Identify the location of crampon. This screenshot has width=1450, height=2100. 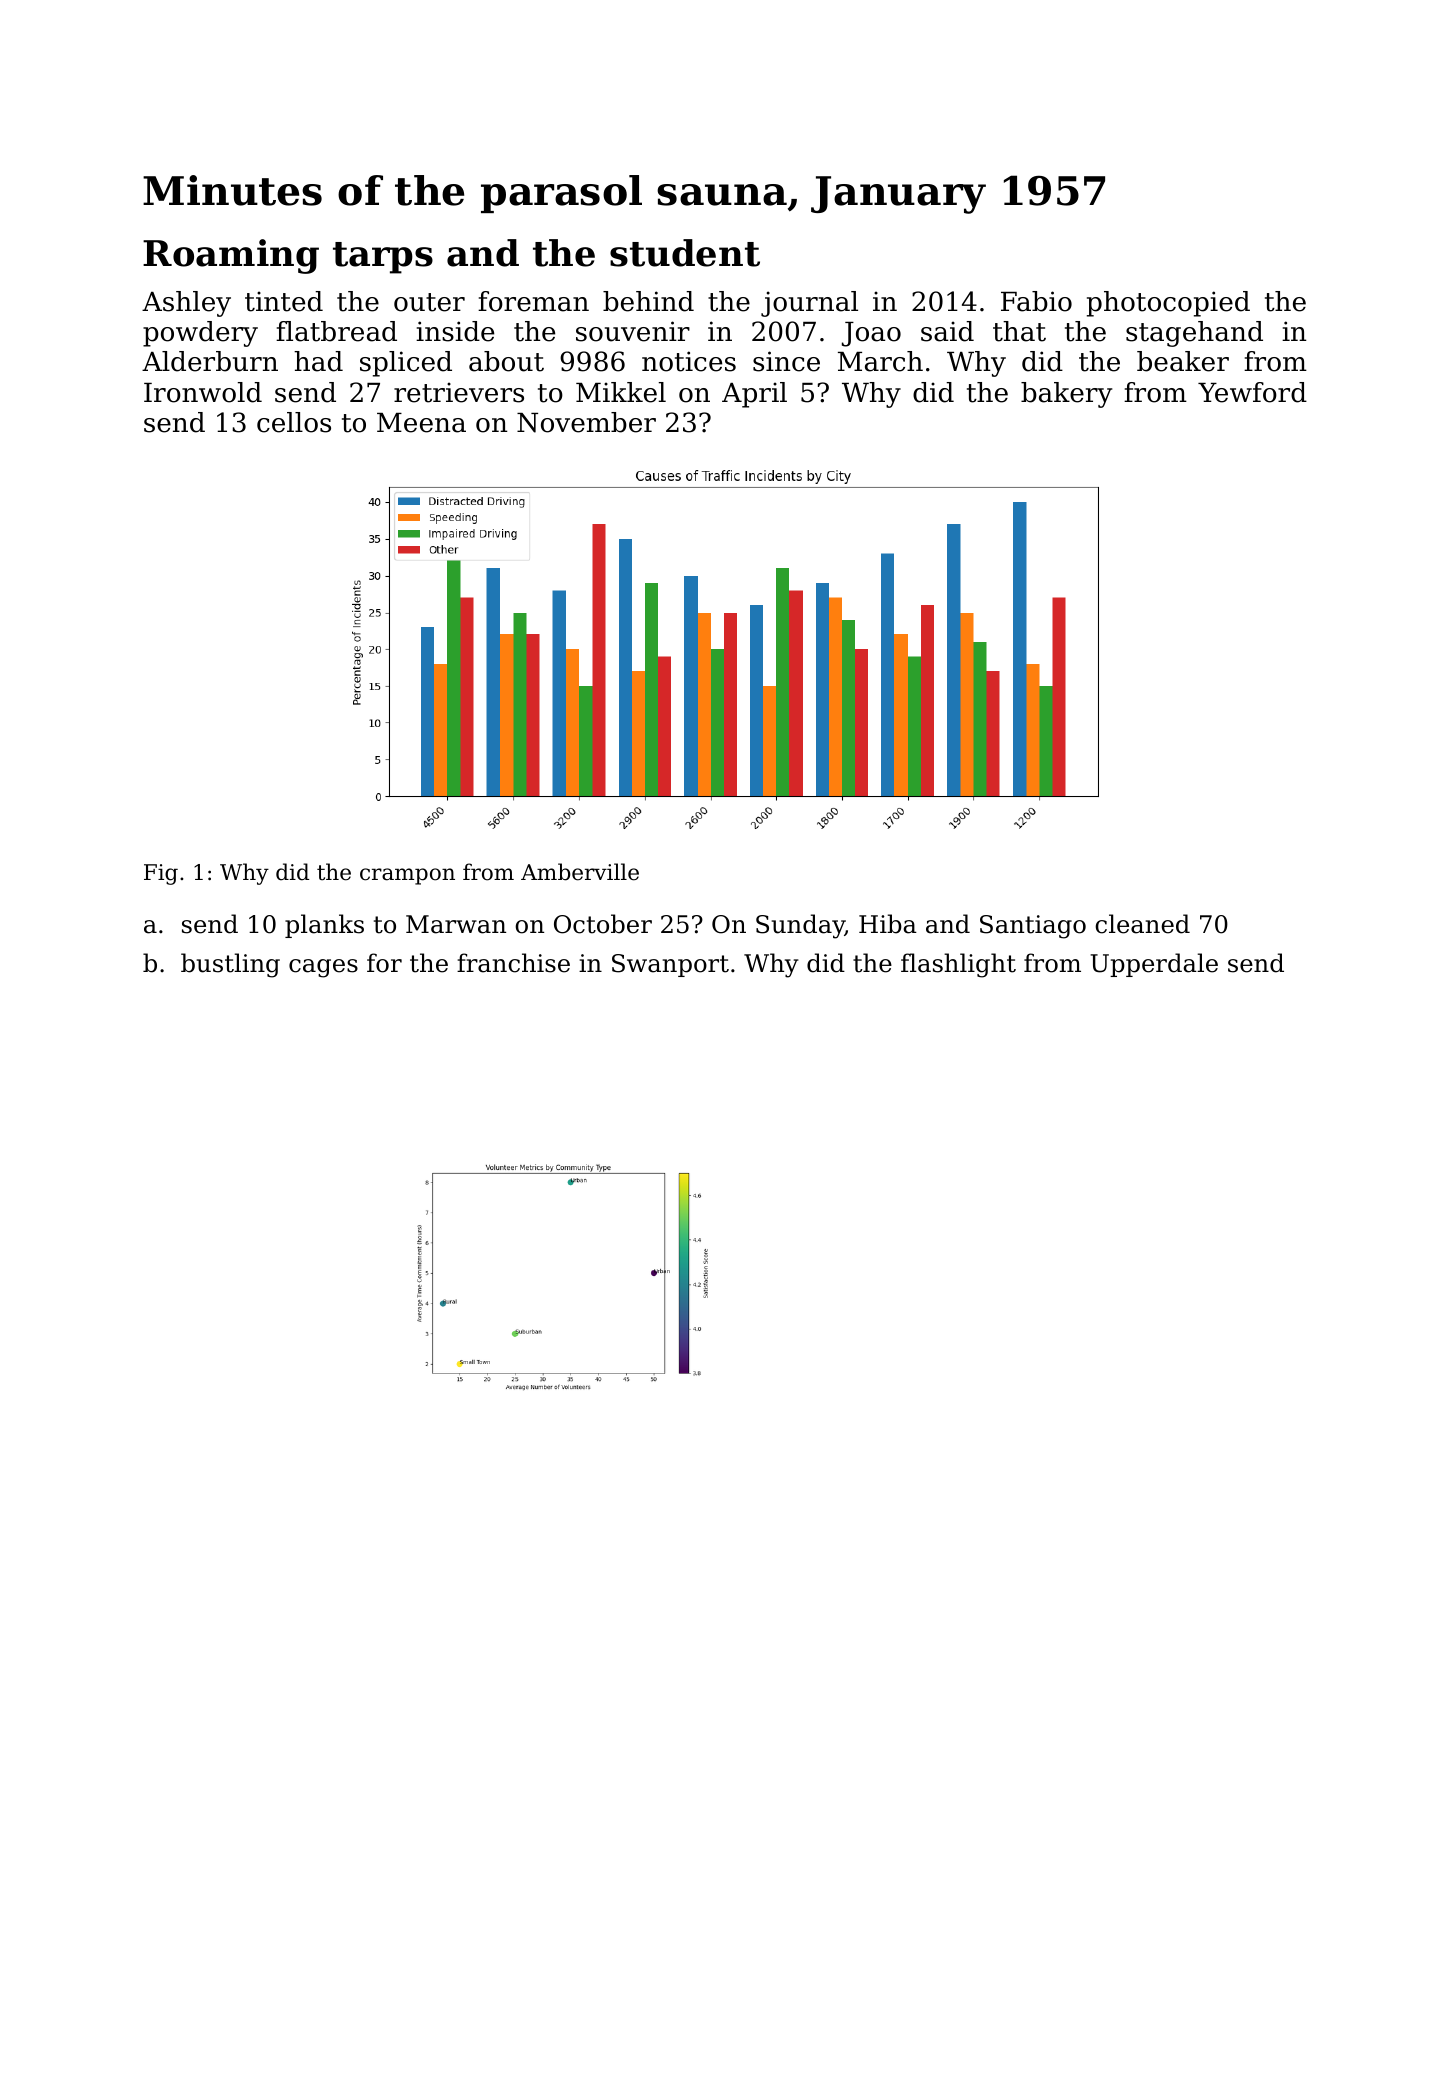
(407, 876).
